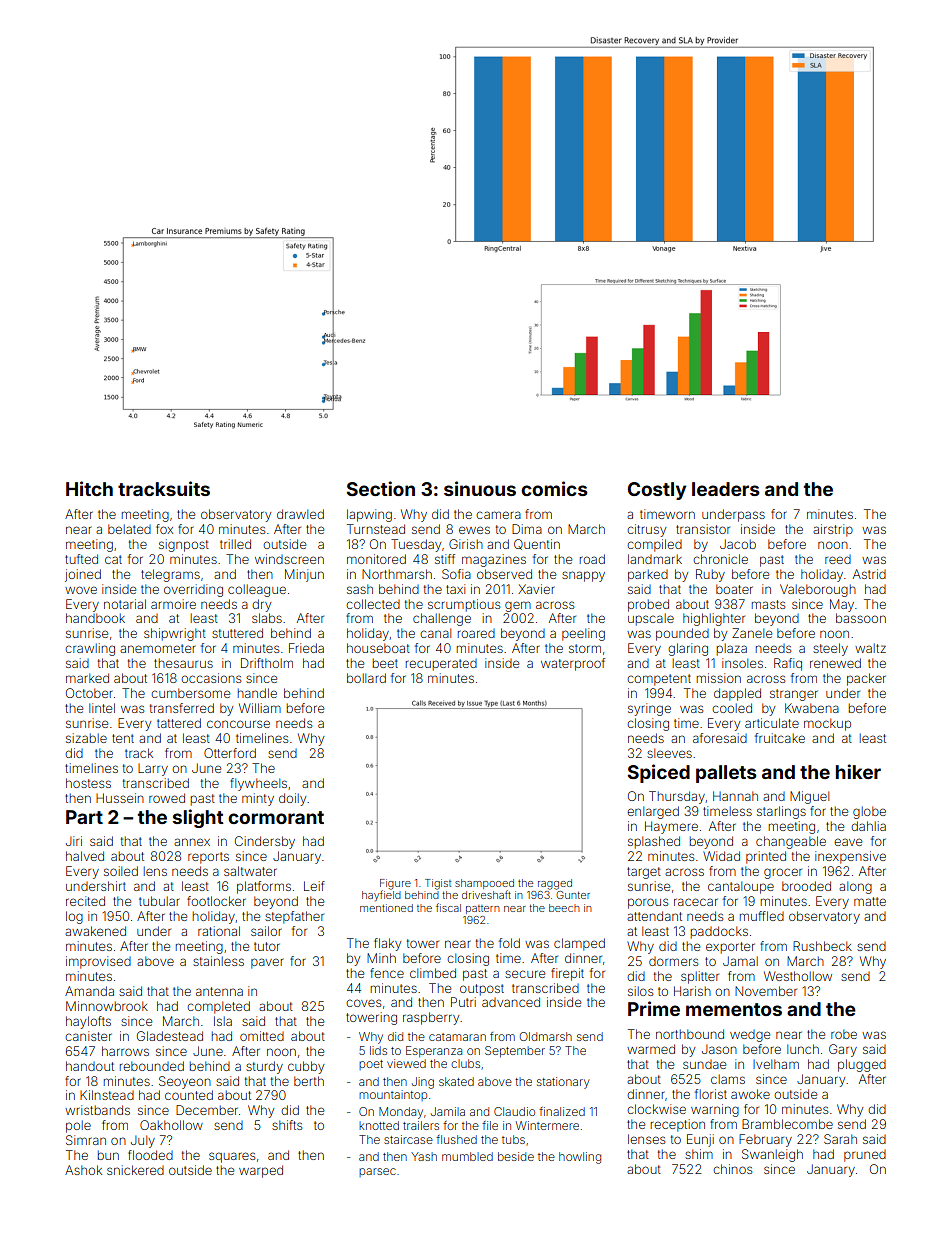  I want to click on ewes, so click(474, 530).
